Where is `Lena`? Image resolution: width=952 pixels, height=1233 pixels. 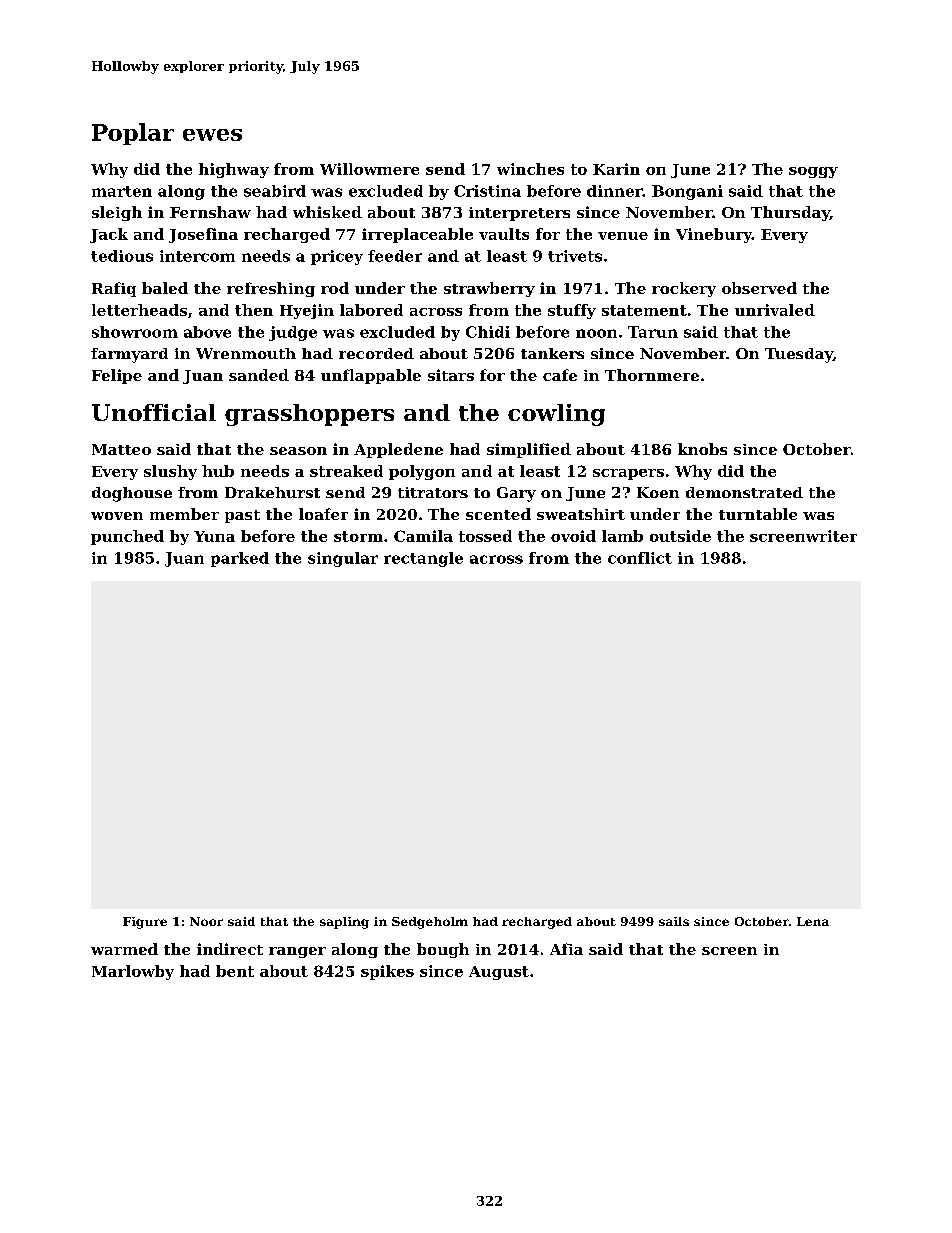
Lena is located at coordinates (813, 921).
